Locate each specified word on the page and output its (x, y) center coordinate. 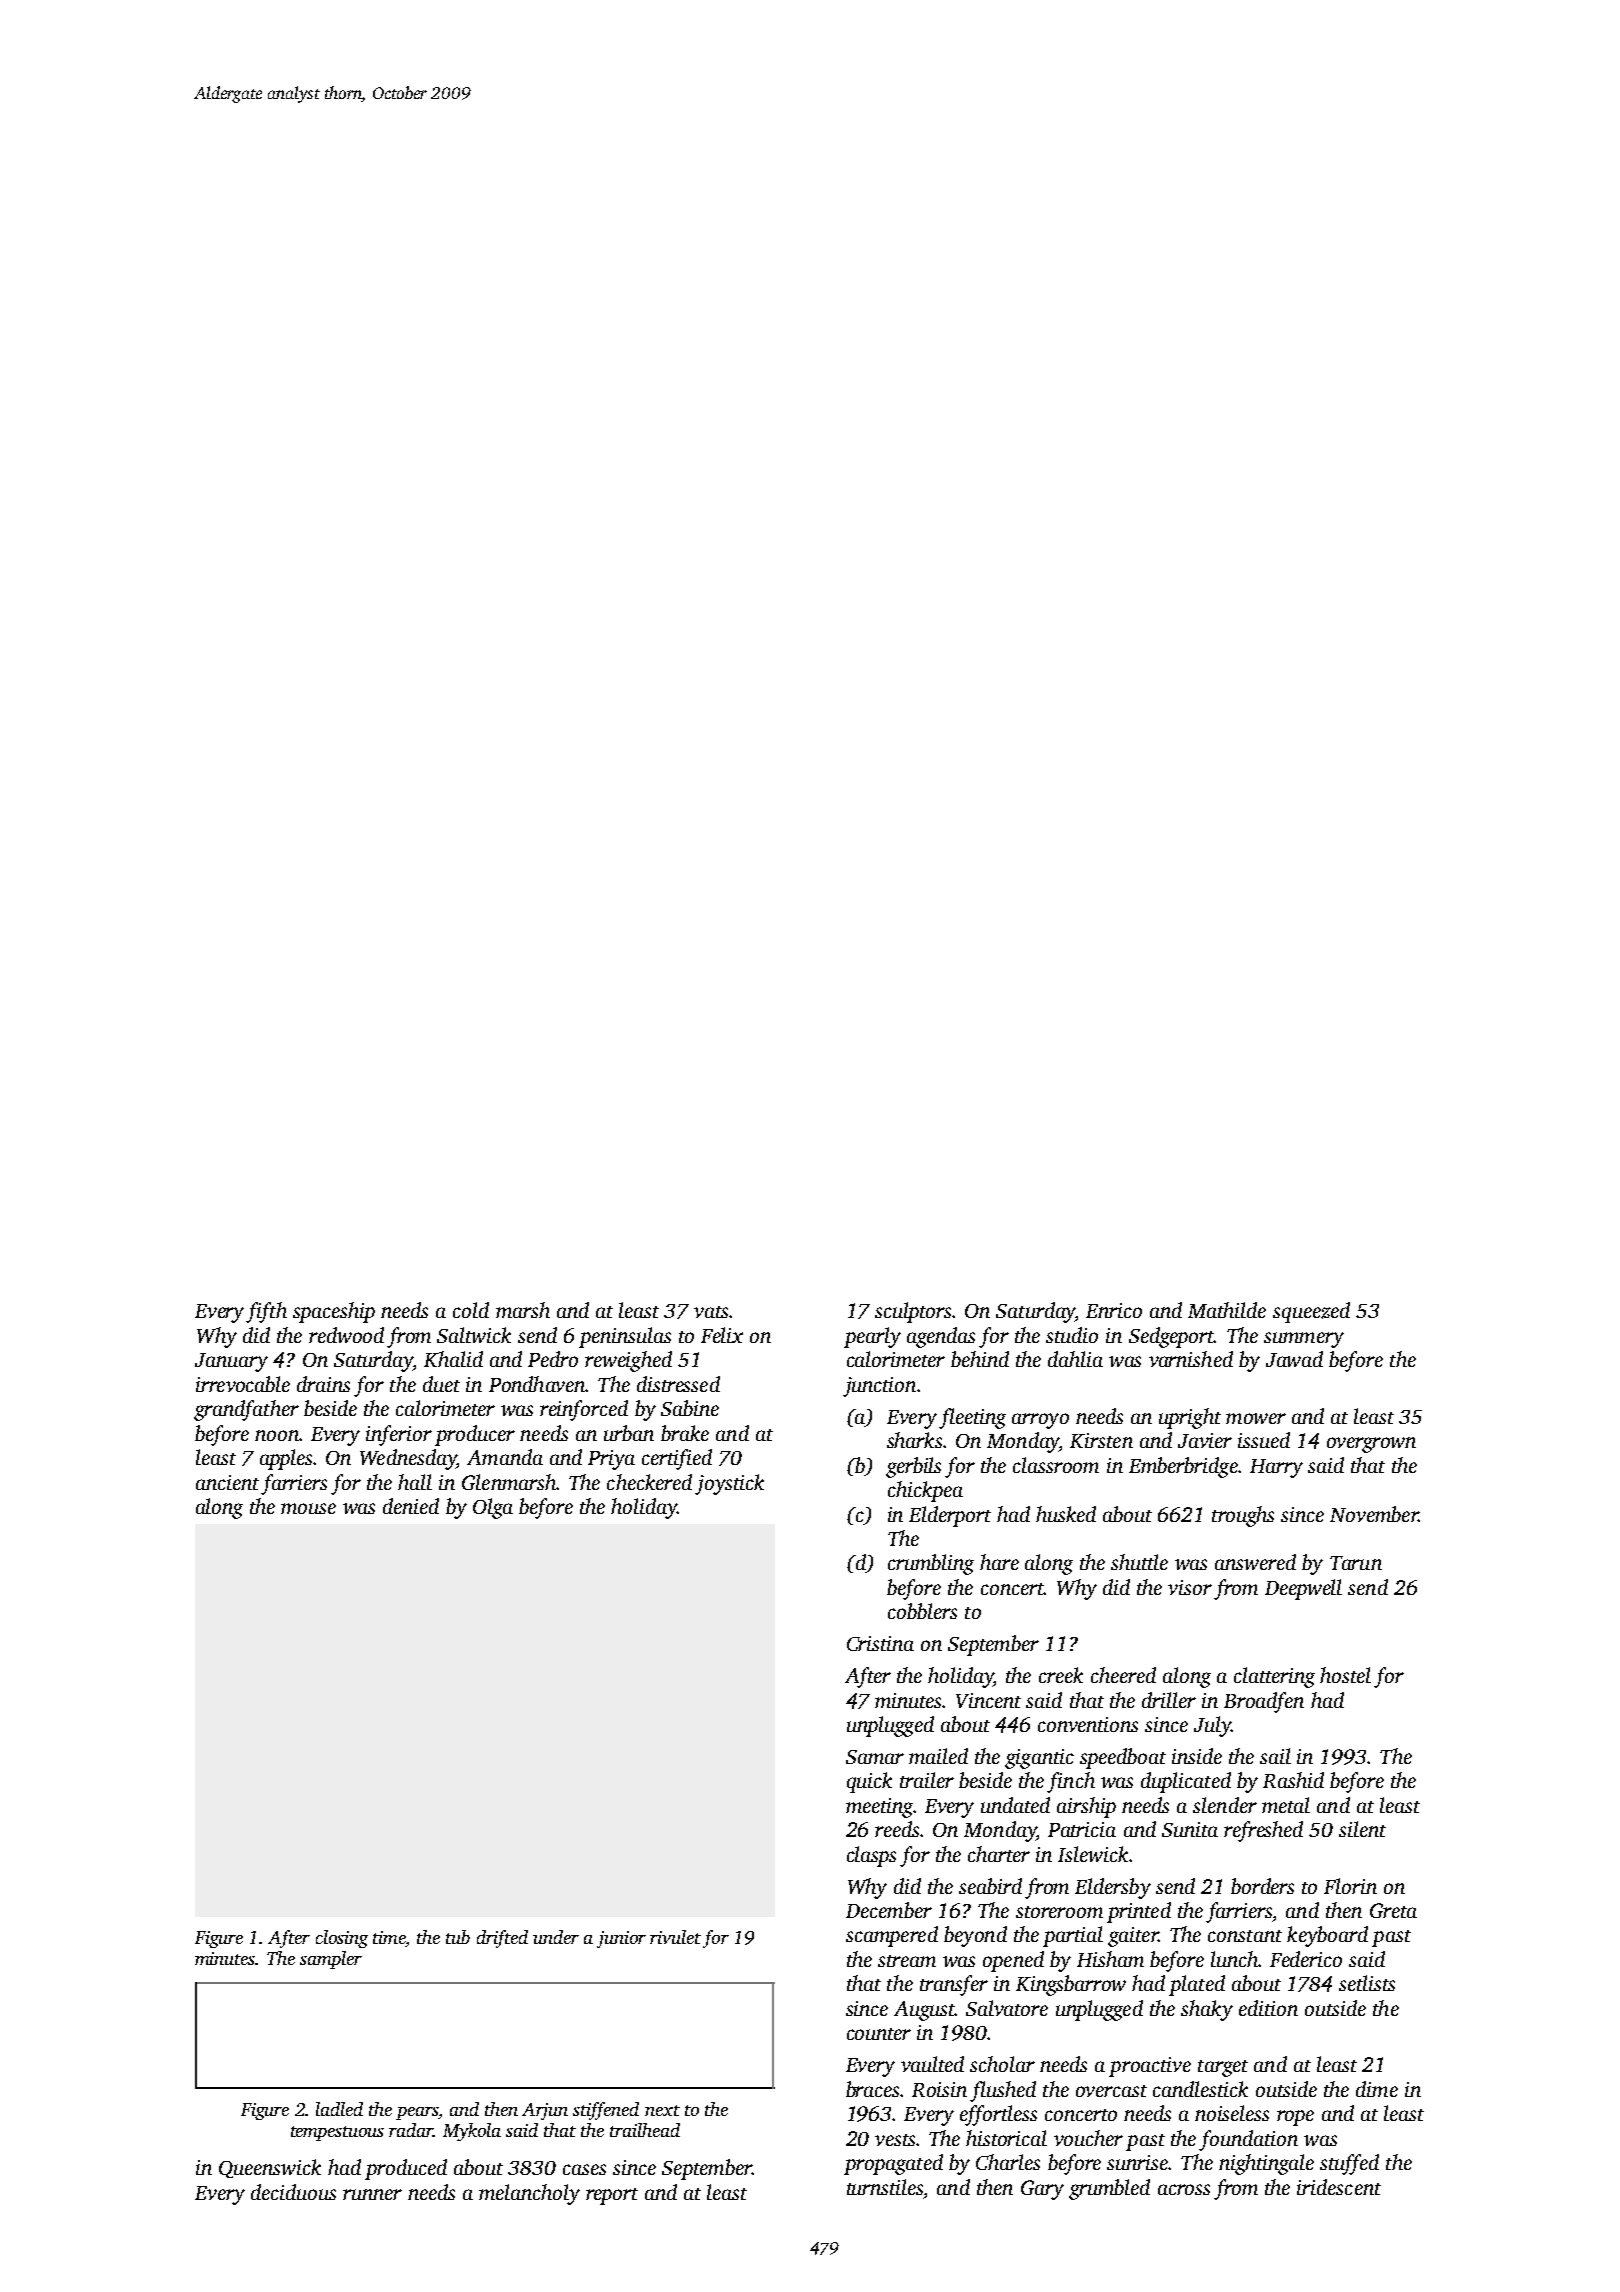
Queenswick (270, 2168)
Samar (875, 1757)
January (231, 1362)
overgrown (1371, 1445)
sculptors (913, 1312)
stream (907, 1961)
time (389, 1937)
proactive (1150, 2067)
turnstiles (885, 2187)
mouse (308, 1508)
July (1212, 1726)
